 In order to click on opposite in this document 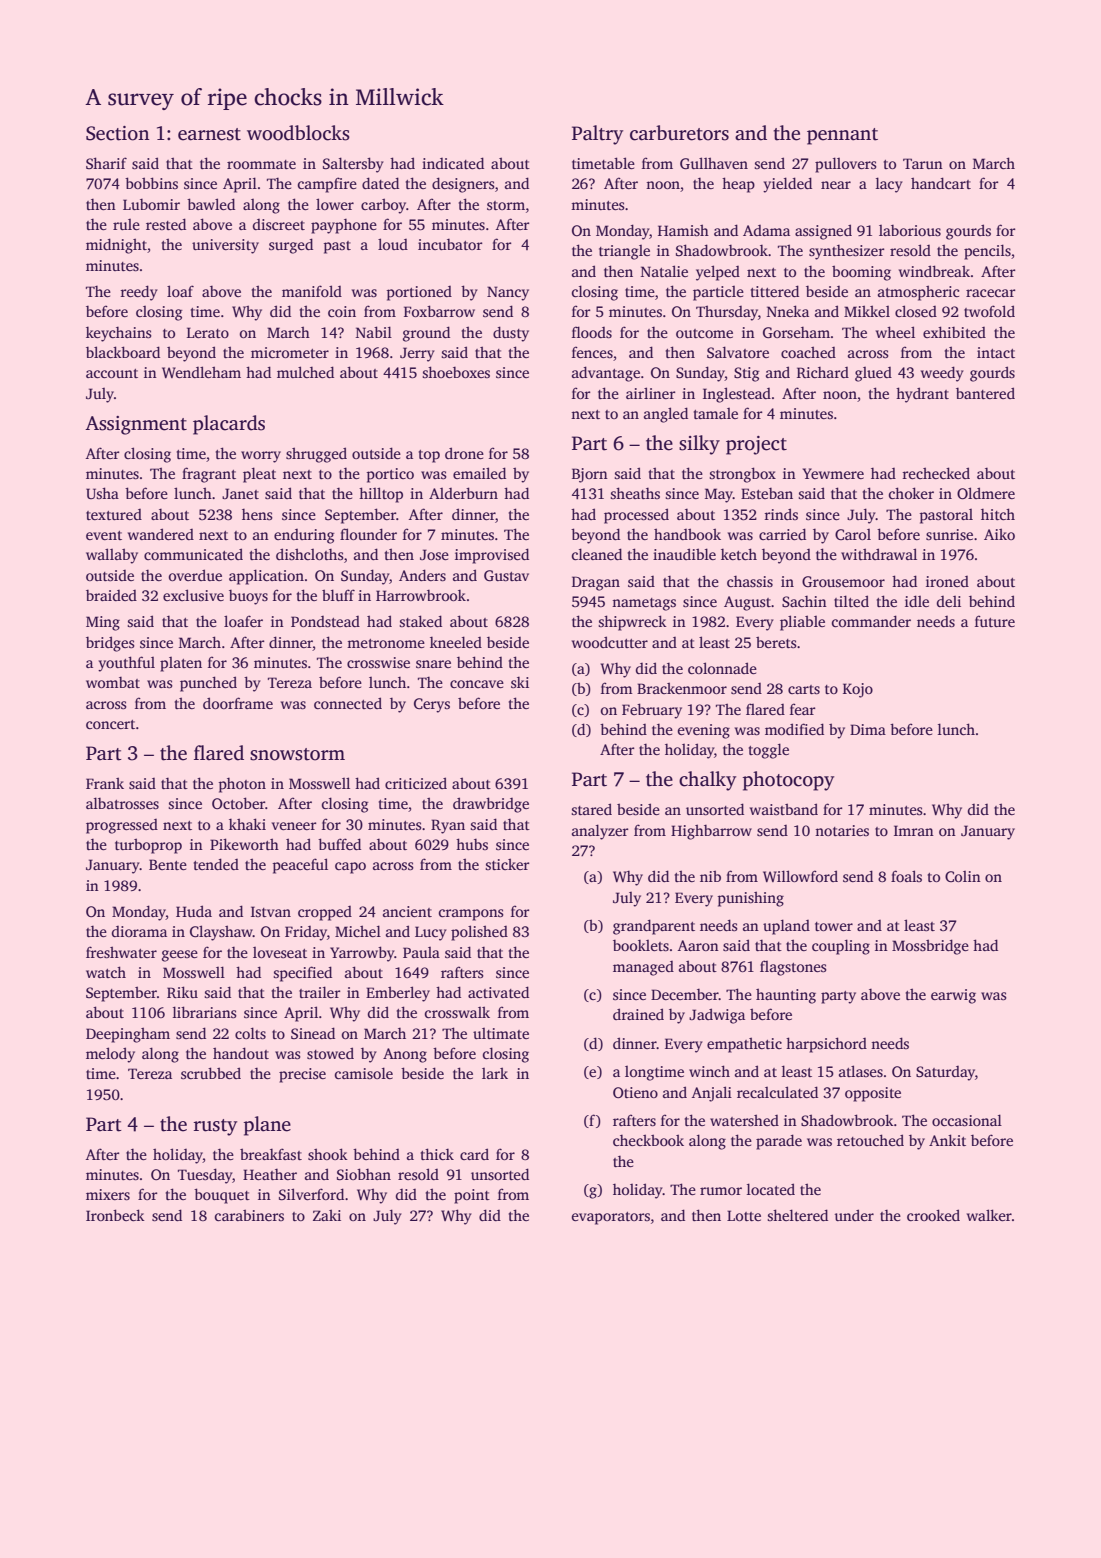, I will do `click(873, 1094)`.
